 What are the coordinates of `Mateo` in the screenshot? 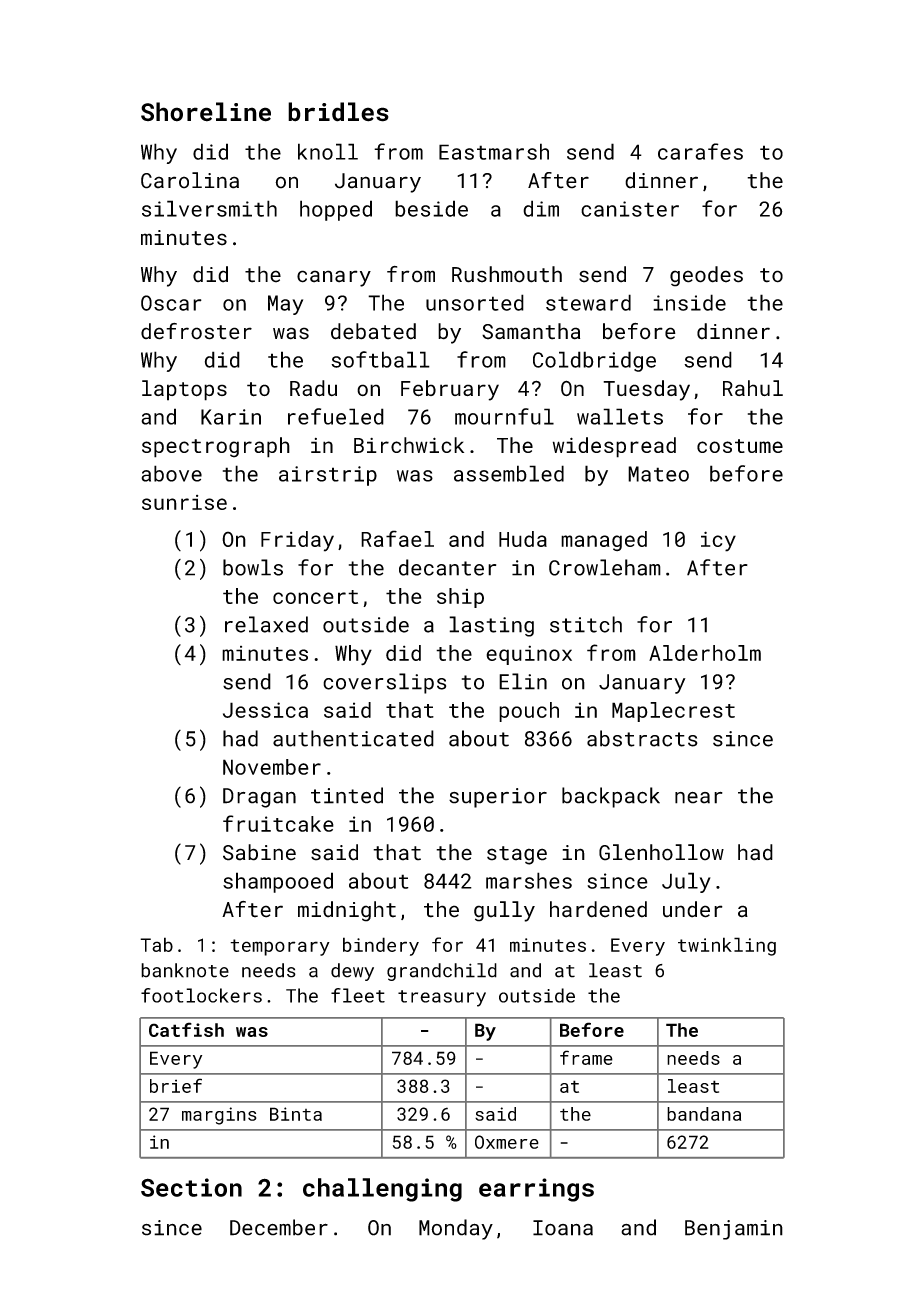 It's located at (658, 474).
